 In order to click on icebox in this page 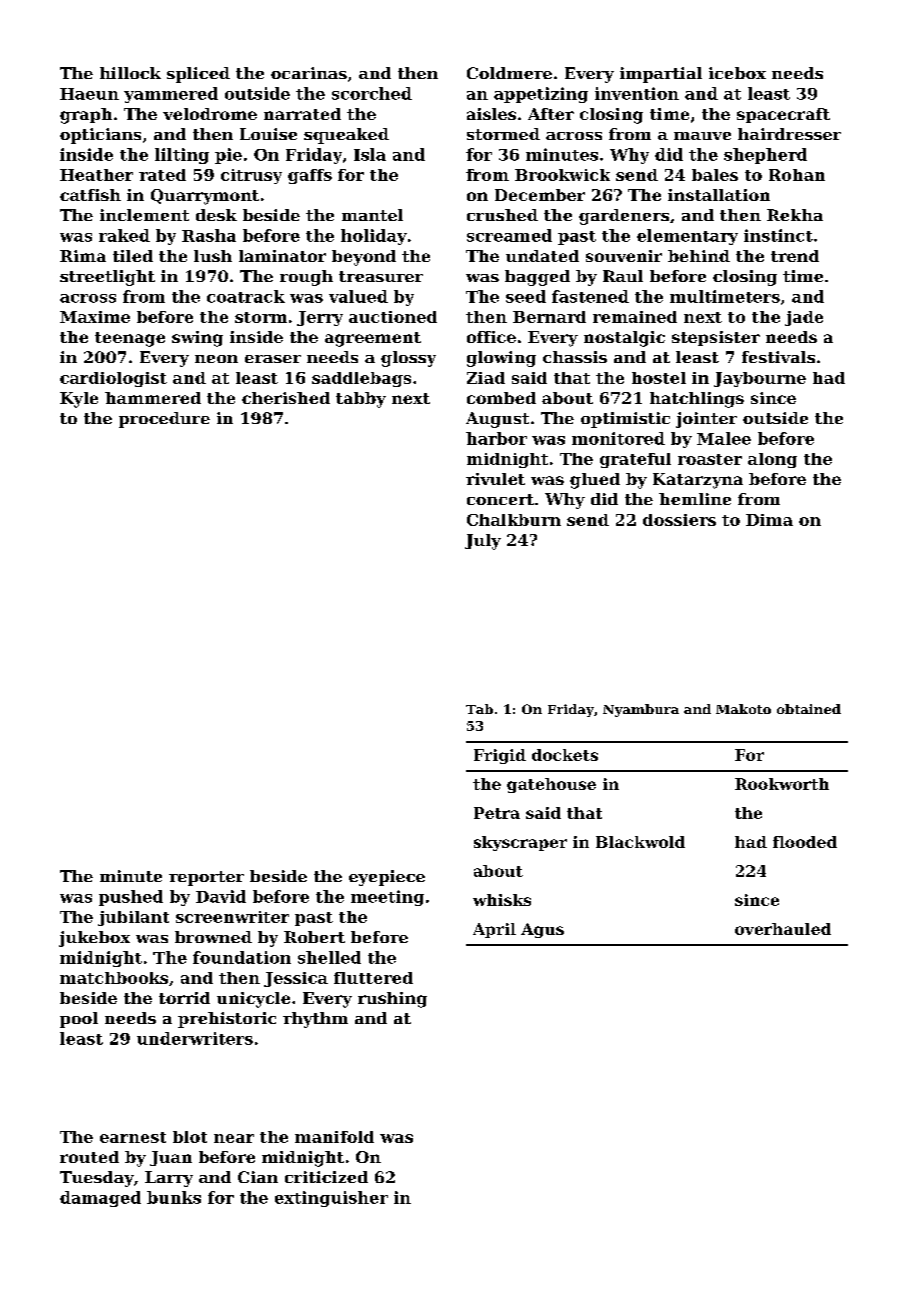, I will do `click(737, 73)`.
